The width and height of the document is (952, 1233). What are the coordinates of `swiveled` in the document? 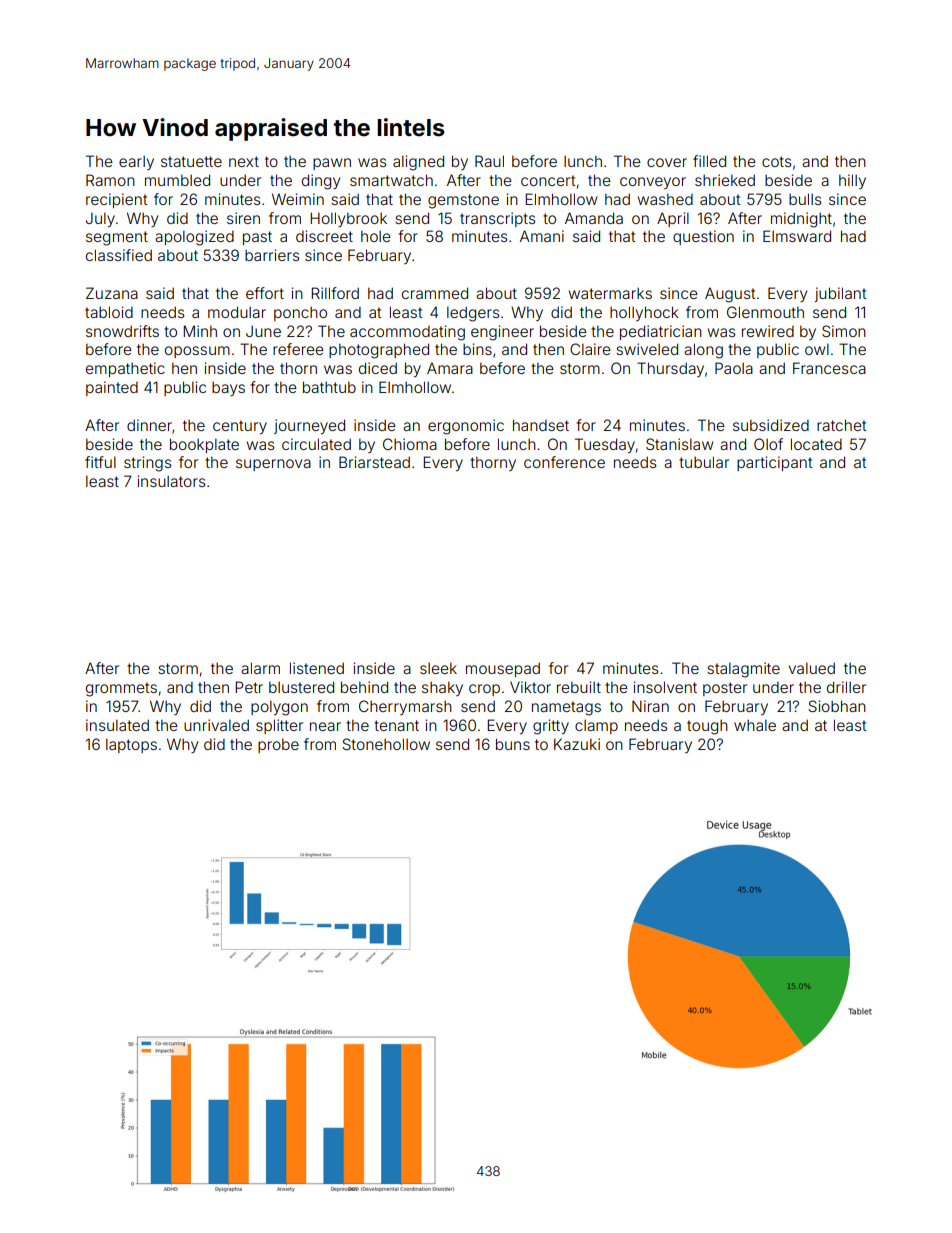 It's located at (647, 349).
